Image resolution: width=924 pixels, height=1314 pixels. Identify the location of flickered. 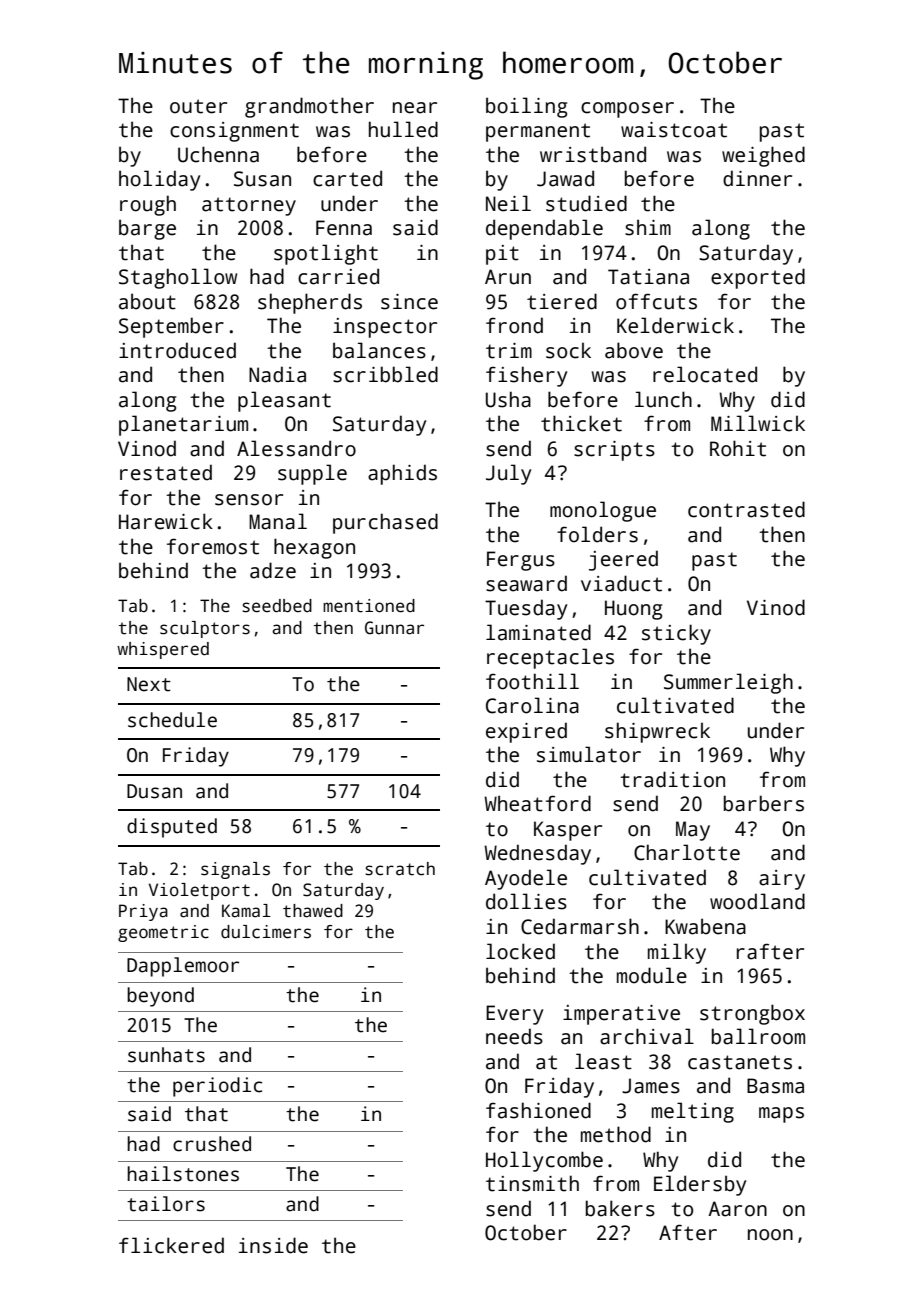
(171, 1245).
